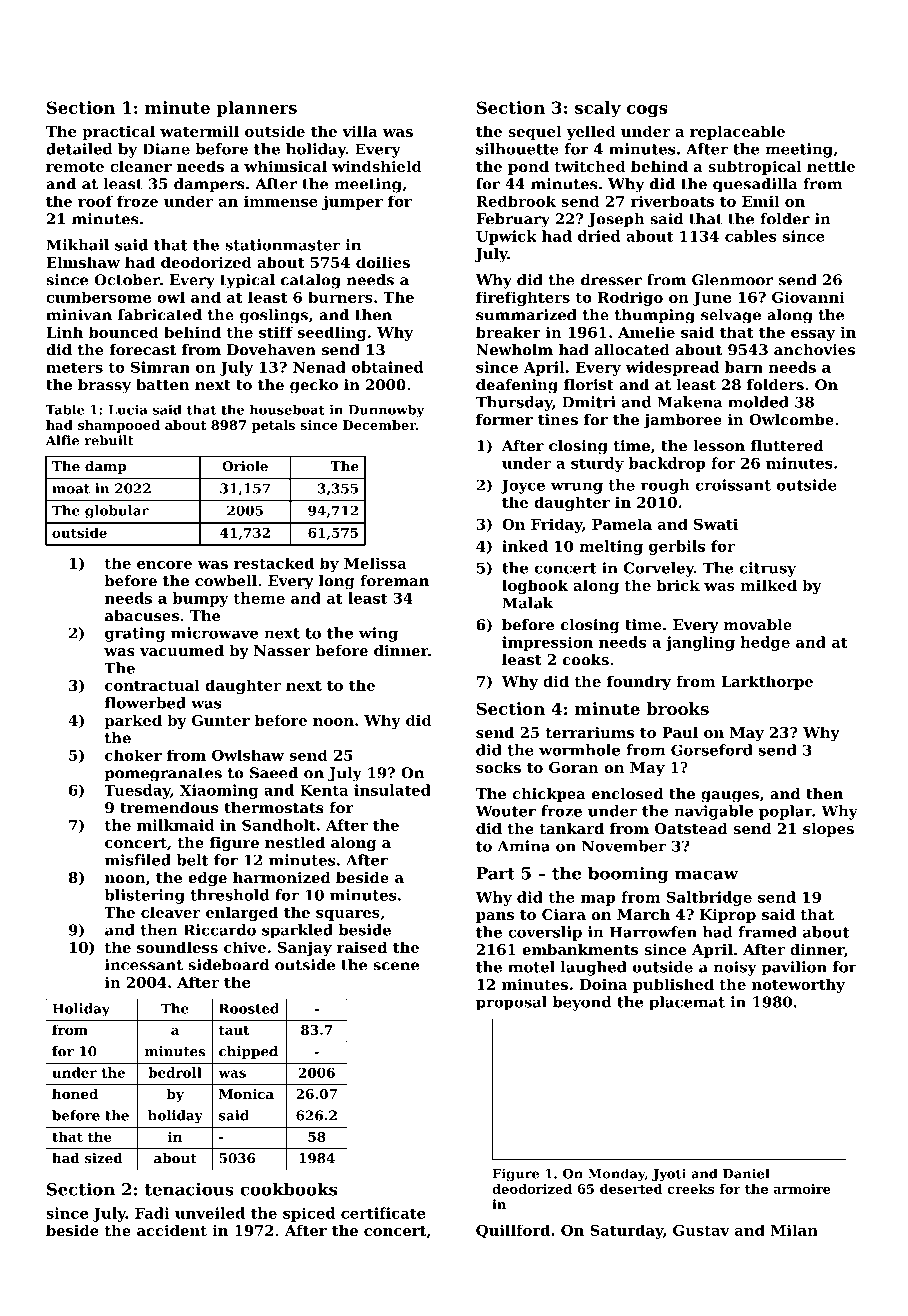 The width and height of the image is (908, 1316). I want to click on nettle, so click(831, 166).
